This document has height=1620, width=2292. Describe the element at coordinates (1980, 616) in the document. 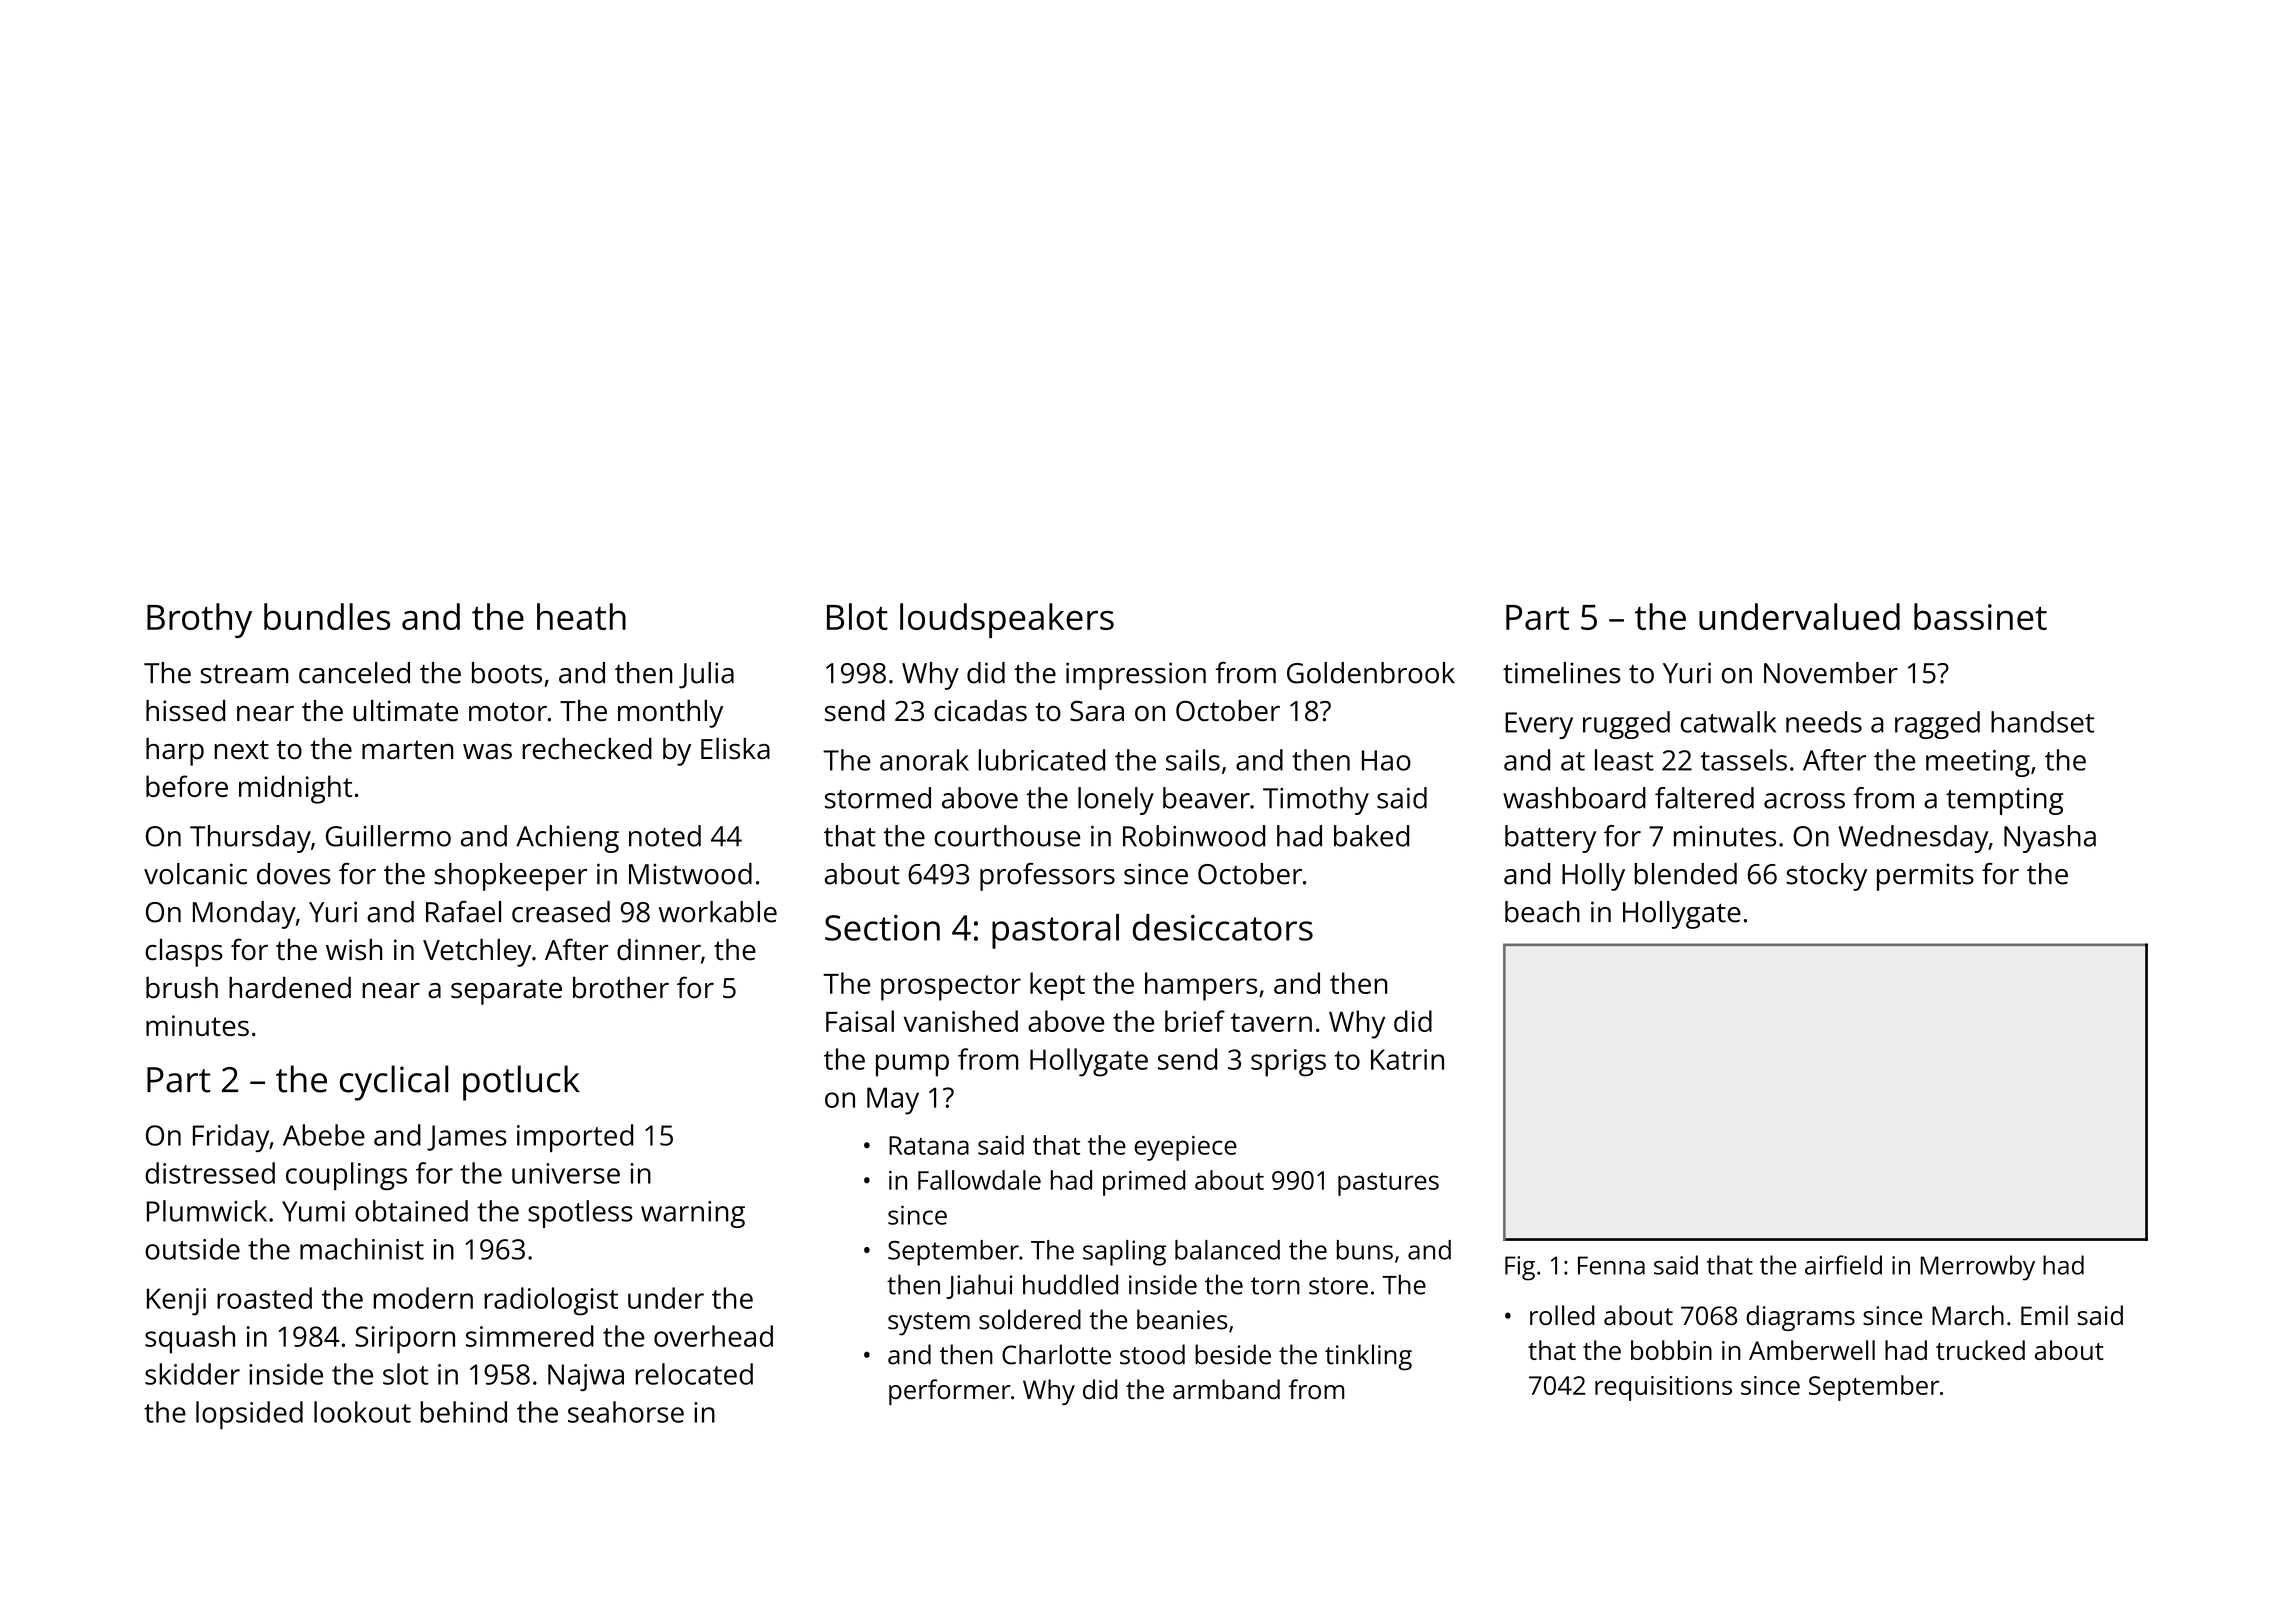

I see `bassinet` at that location.
